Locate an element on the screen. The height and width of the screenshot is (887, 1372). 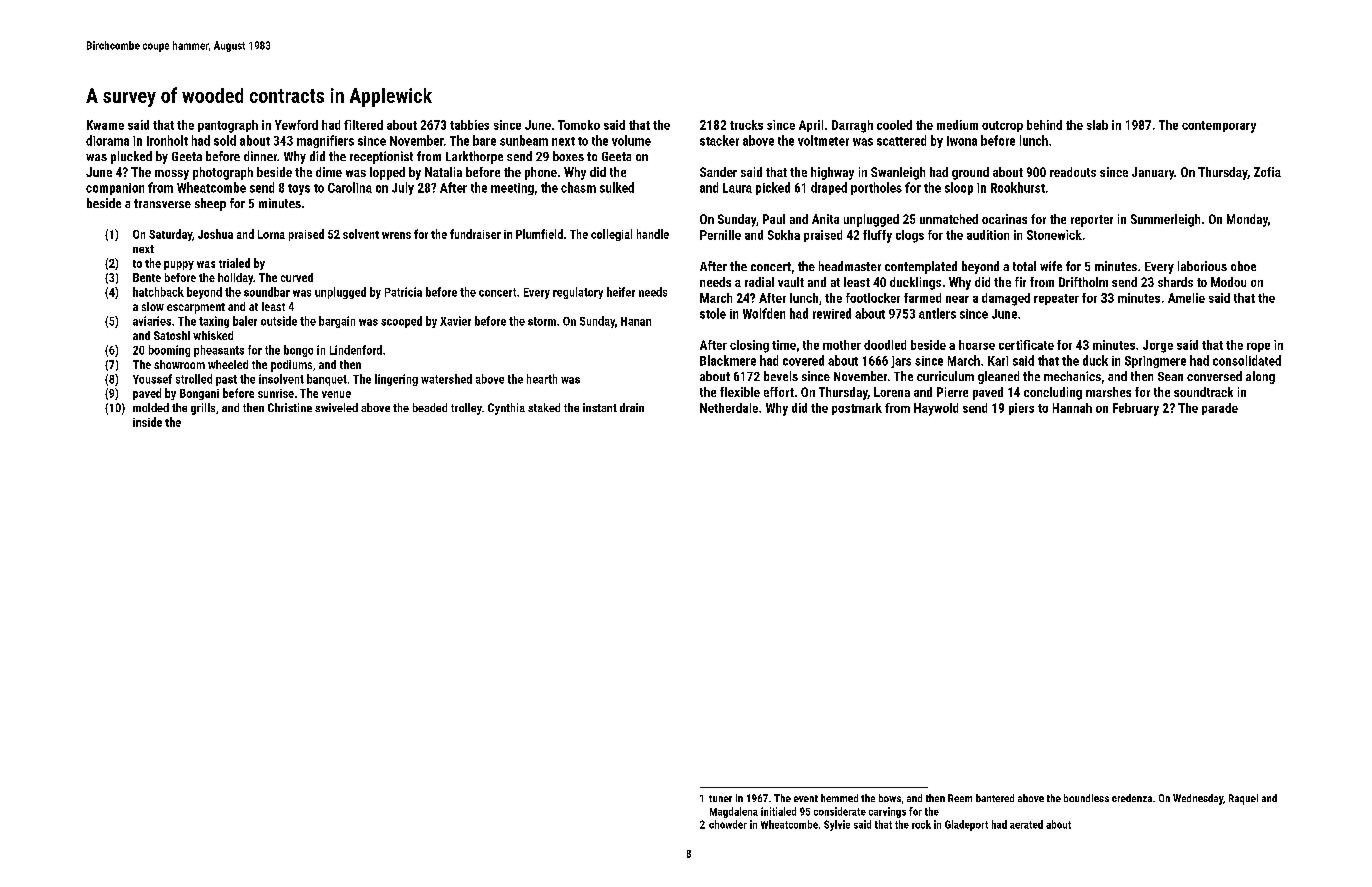
instant is located at coordinates (600, 407).
